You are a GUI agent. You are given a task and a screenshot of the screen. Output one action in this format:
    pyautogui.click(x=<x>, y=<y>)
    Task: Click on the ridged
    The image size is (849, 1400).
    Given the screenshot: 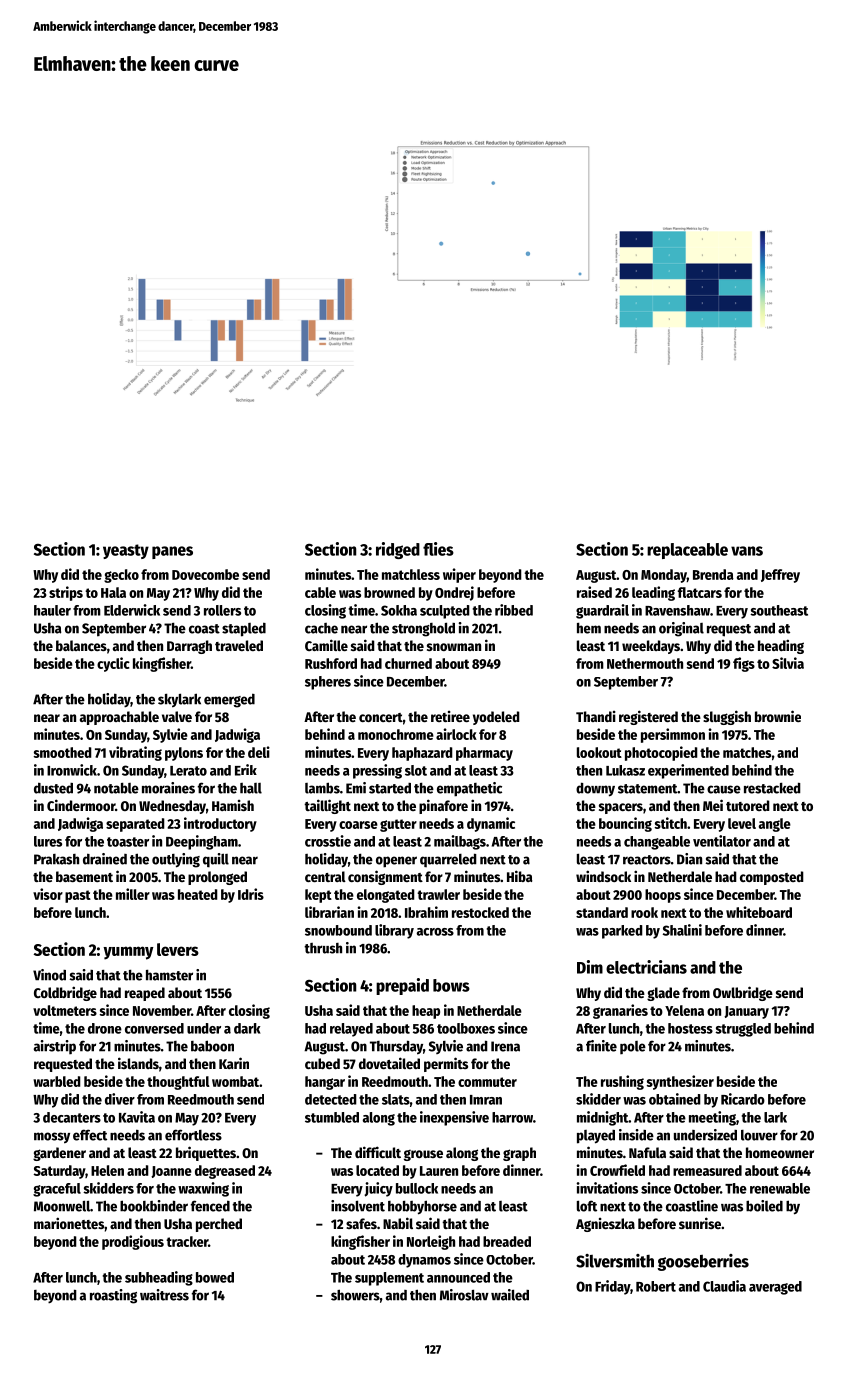 What is the action you would take?
    pyautogui.click(x=398, y=550)
